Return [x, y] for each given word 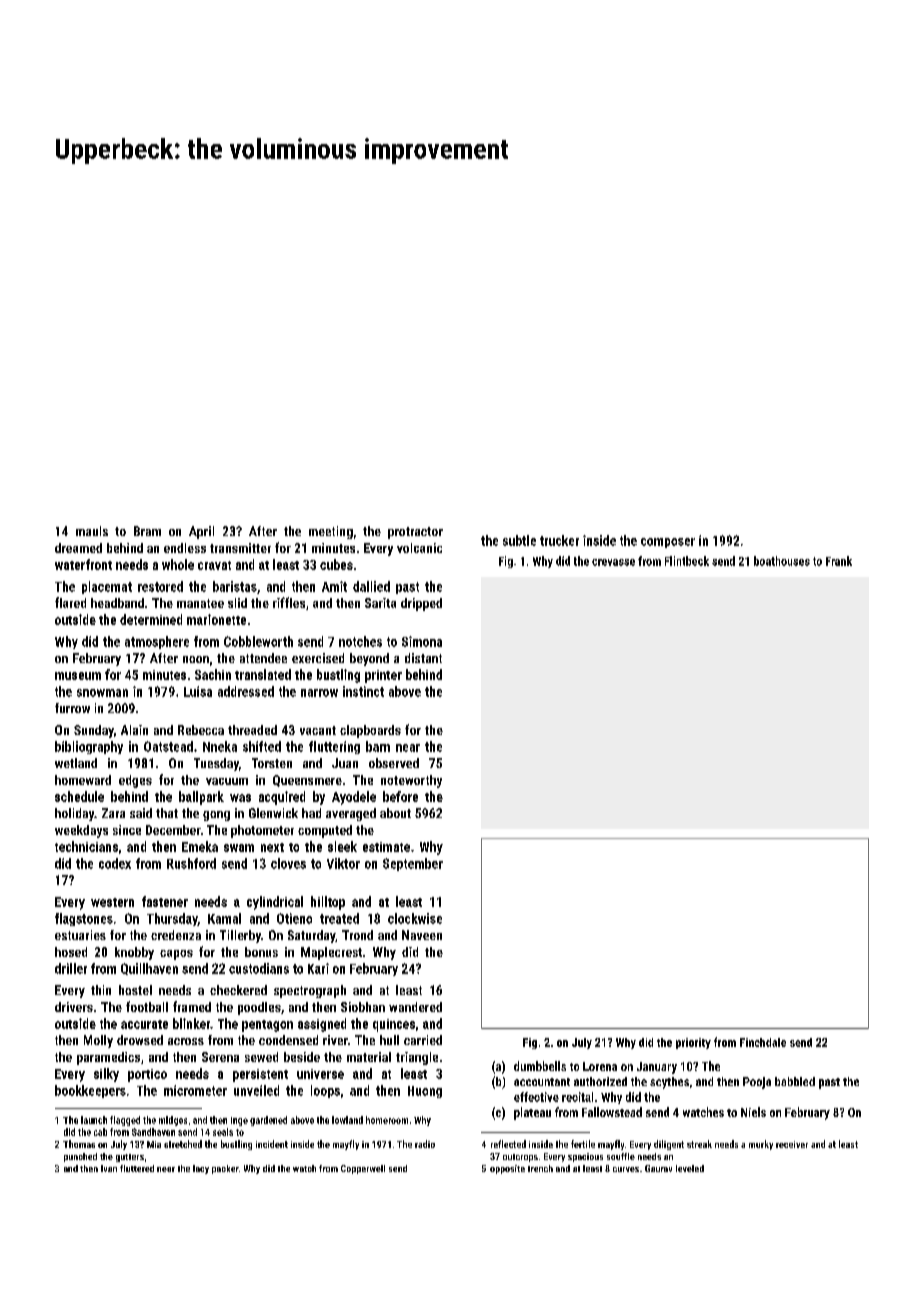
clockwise [415, 918]
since [127, 830]
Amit [334, 586]
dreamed [78, 548]
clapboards [370, 731]
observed [394, 763]
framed [192, 1006]
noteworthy [411, 781]
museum [78, 676]
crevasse [613, 562]
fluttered [137, 1168]
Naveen [422, 935]
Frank [839, 561]
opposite [507, 1169]
